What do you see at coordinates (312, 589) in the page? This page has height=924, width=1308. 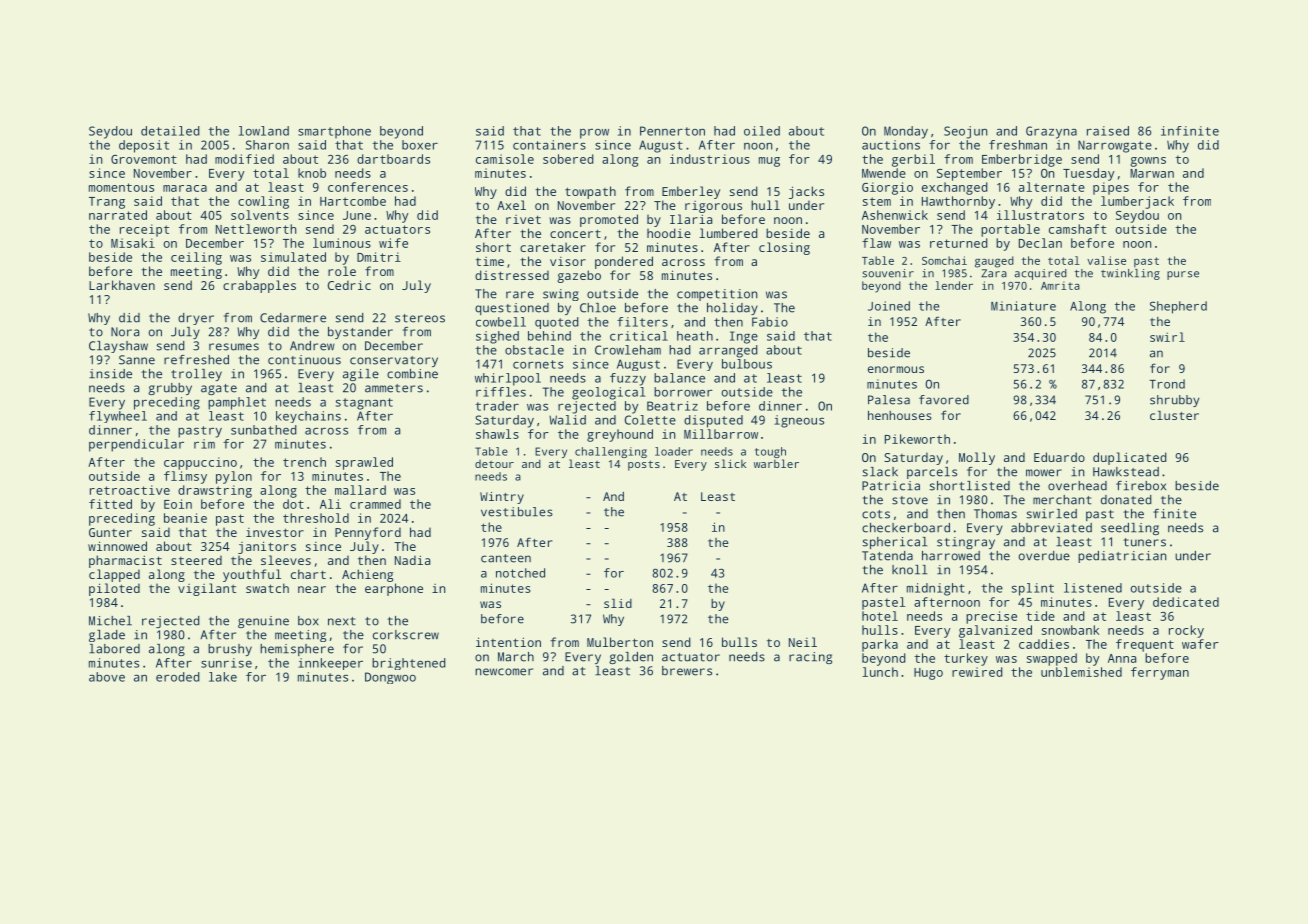 I see `near` at bounding box center [312, 589].
